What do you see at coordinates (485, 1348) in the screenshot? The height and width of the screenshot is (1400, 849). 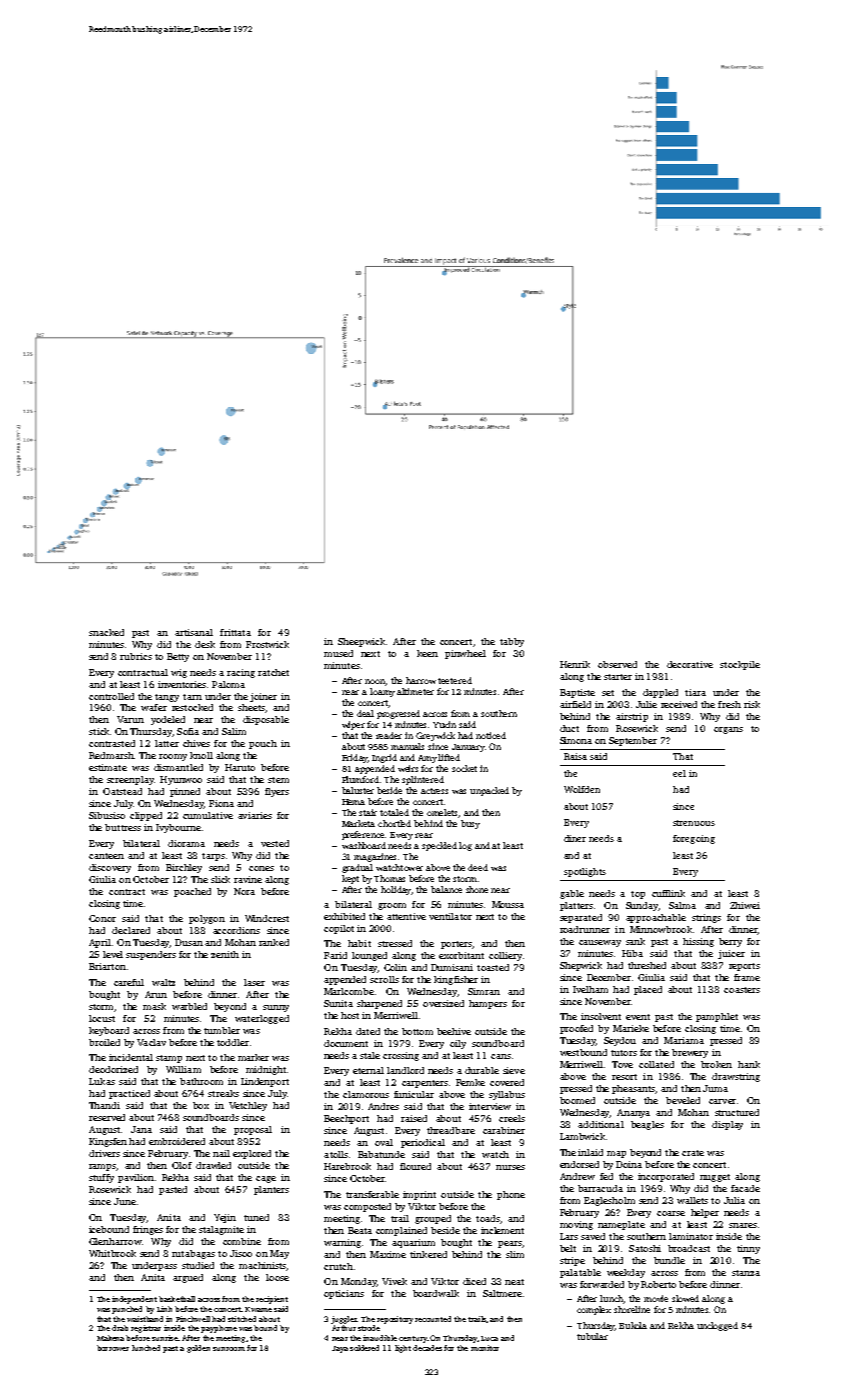 I see `monitor` at bounding box center [485, 1348].
